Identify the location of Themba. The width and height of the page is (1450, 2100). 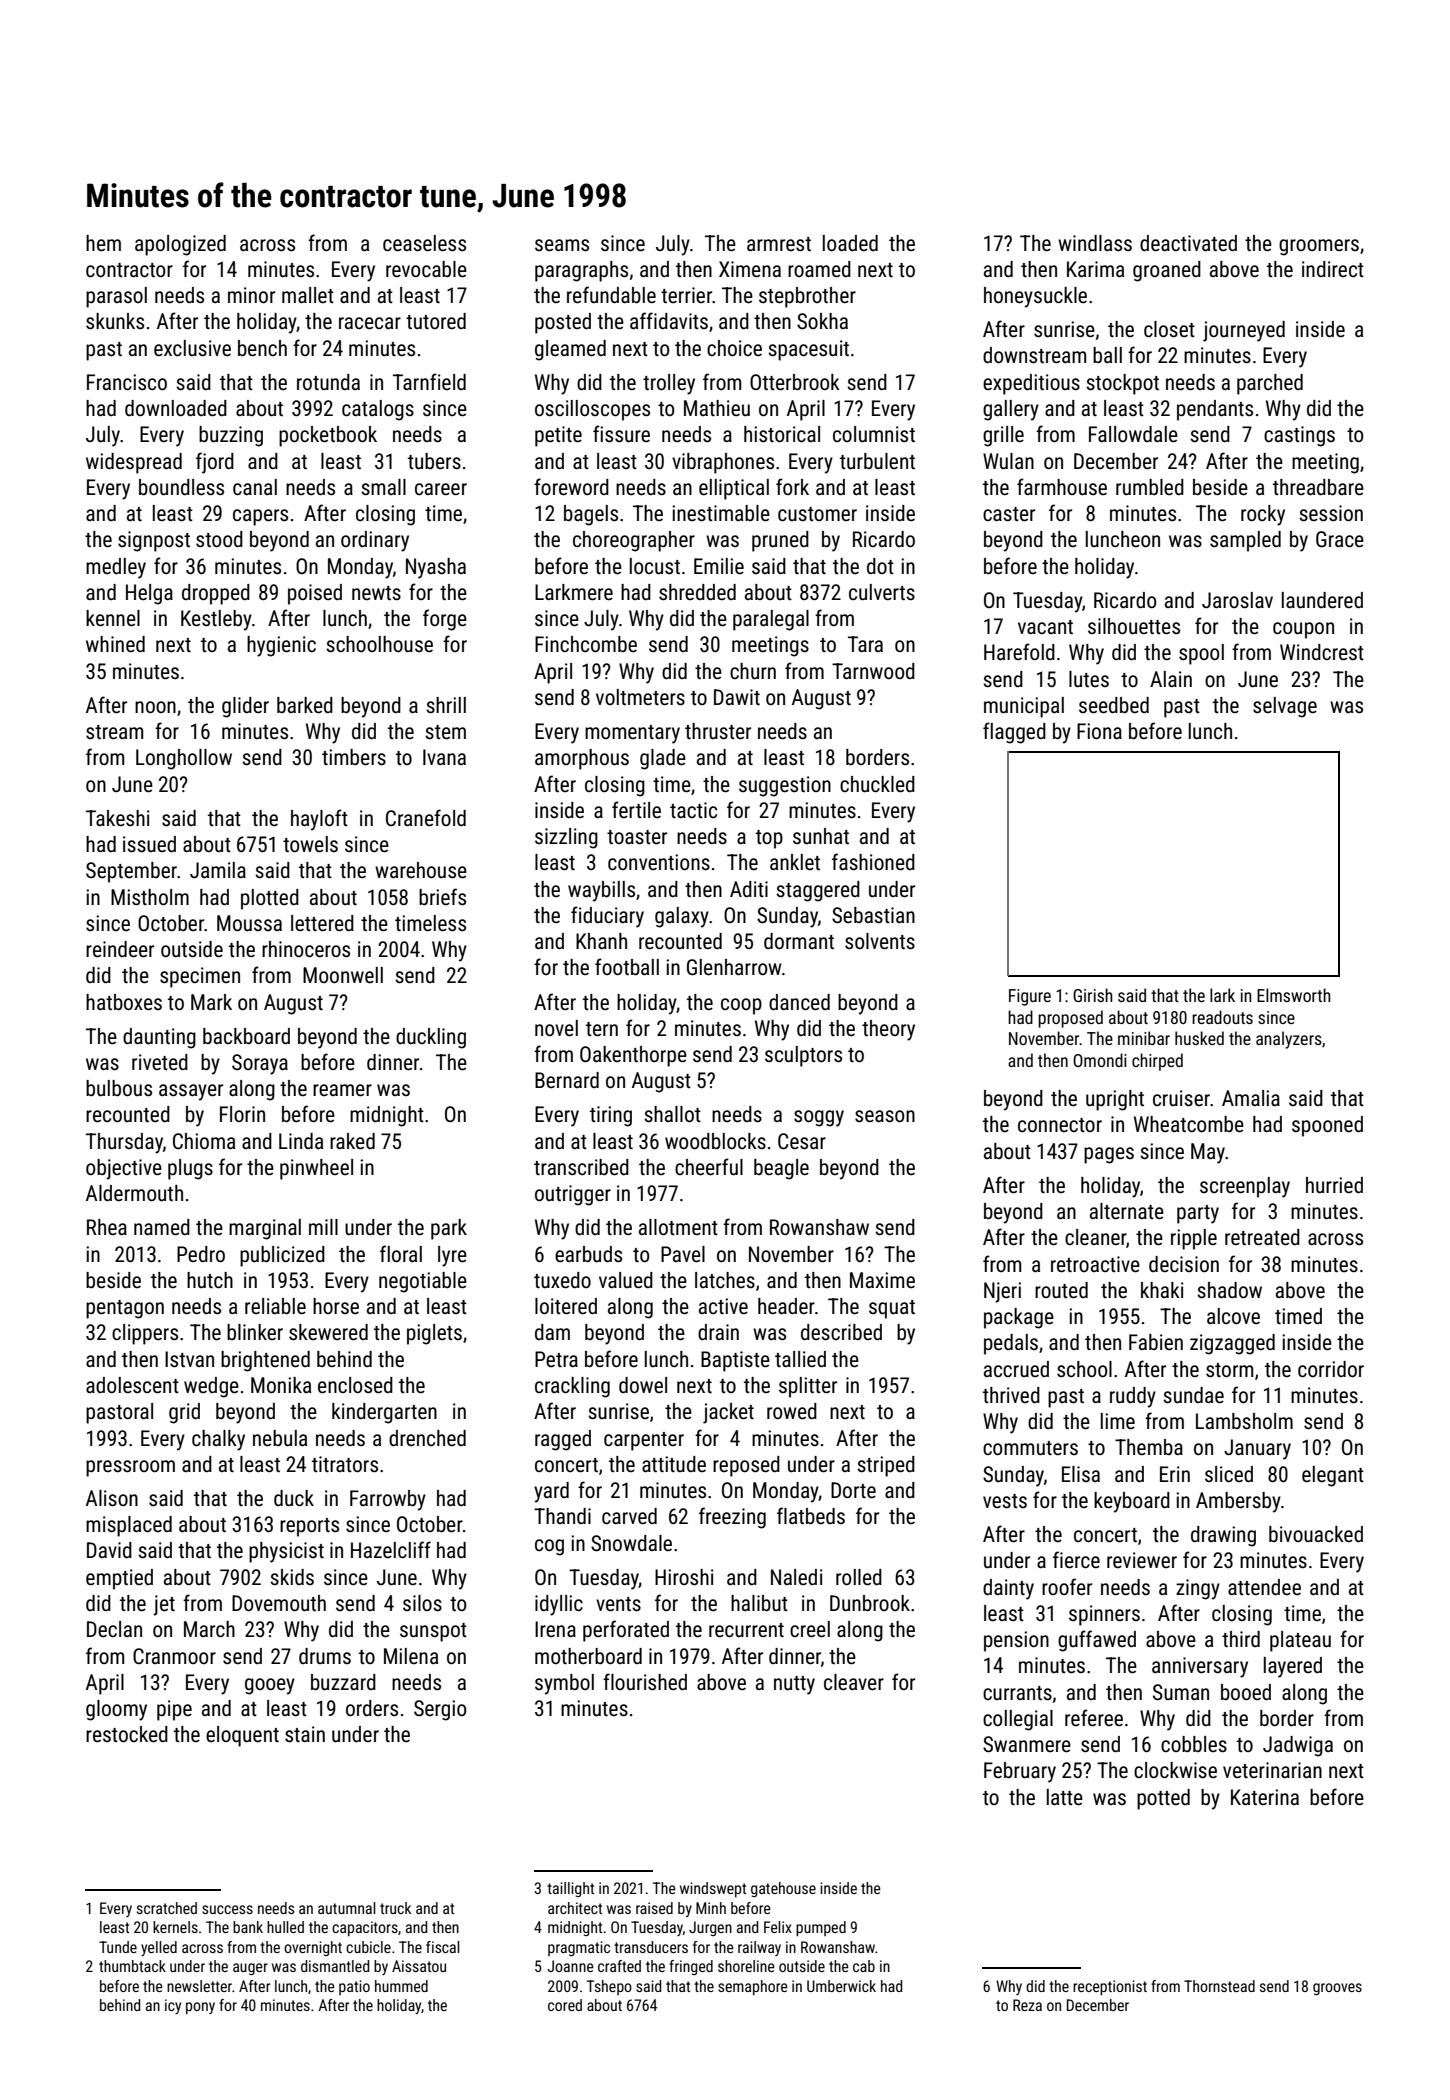
(1149, 1447).
